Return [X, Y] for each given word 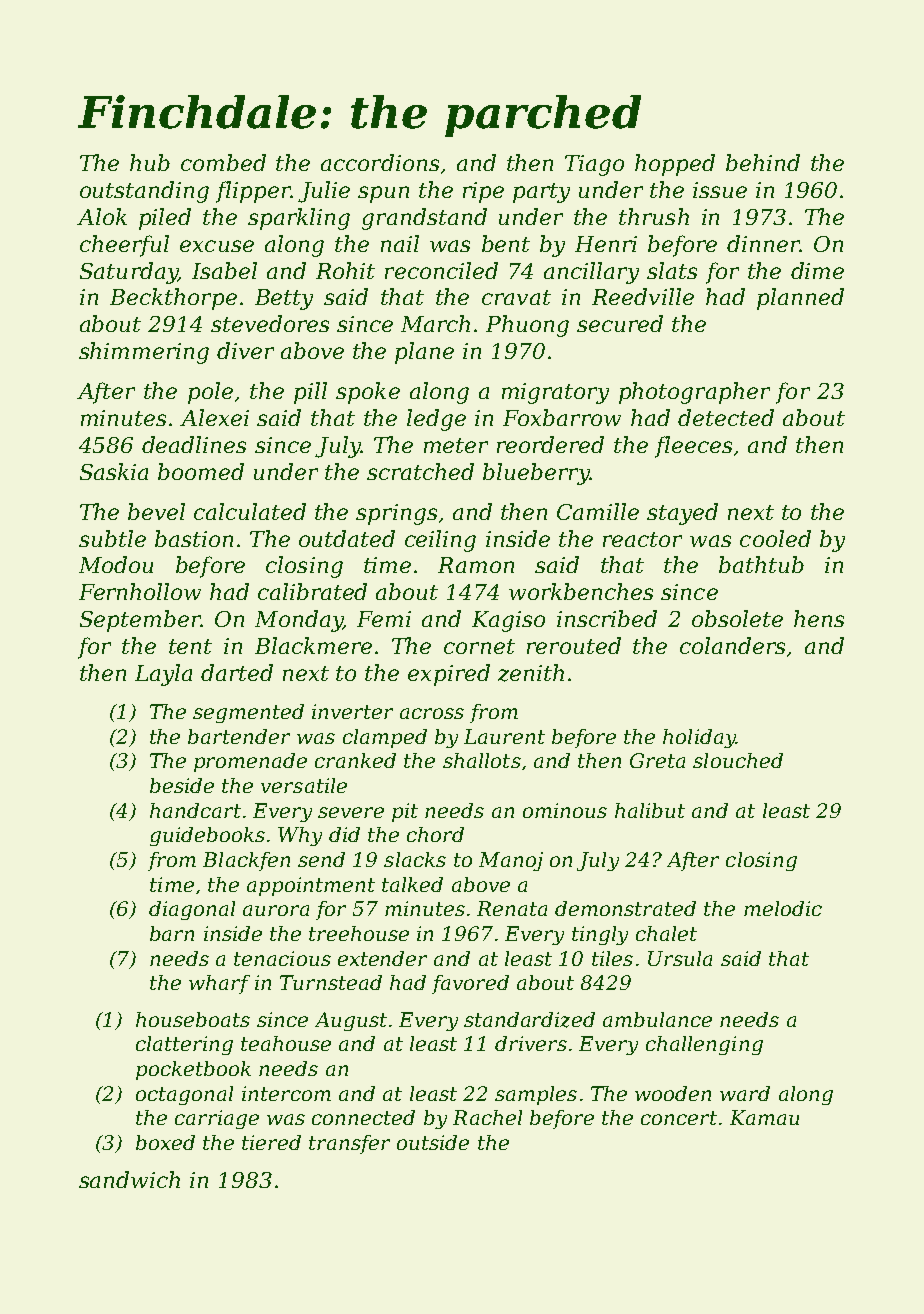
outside [433, 1142]
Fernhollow [140, 591]
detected [726, 417]
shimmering [144, 353]
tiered [271, 1142]
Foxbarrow [562, 417]
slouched [738, 760]
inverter [352, 711]
